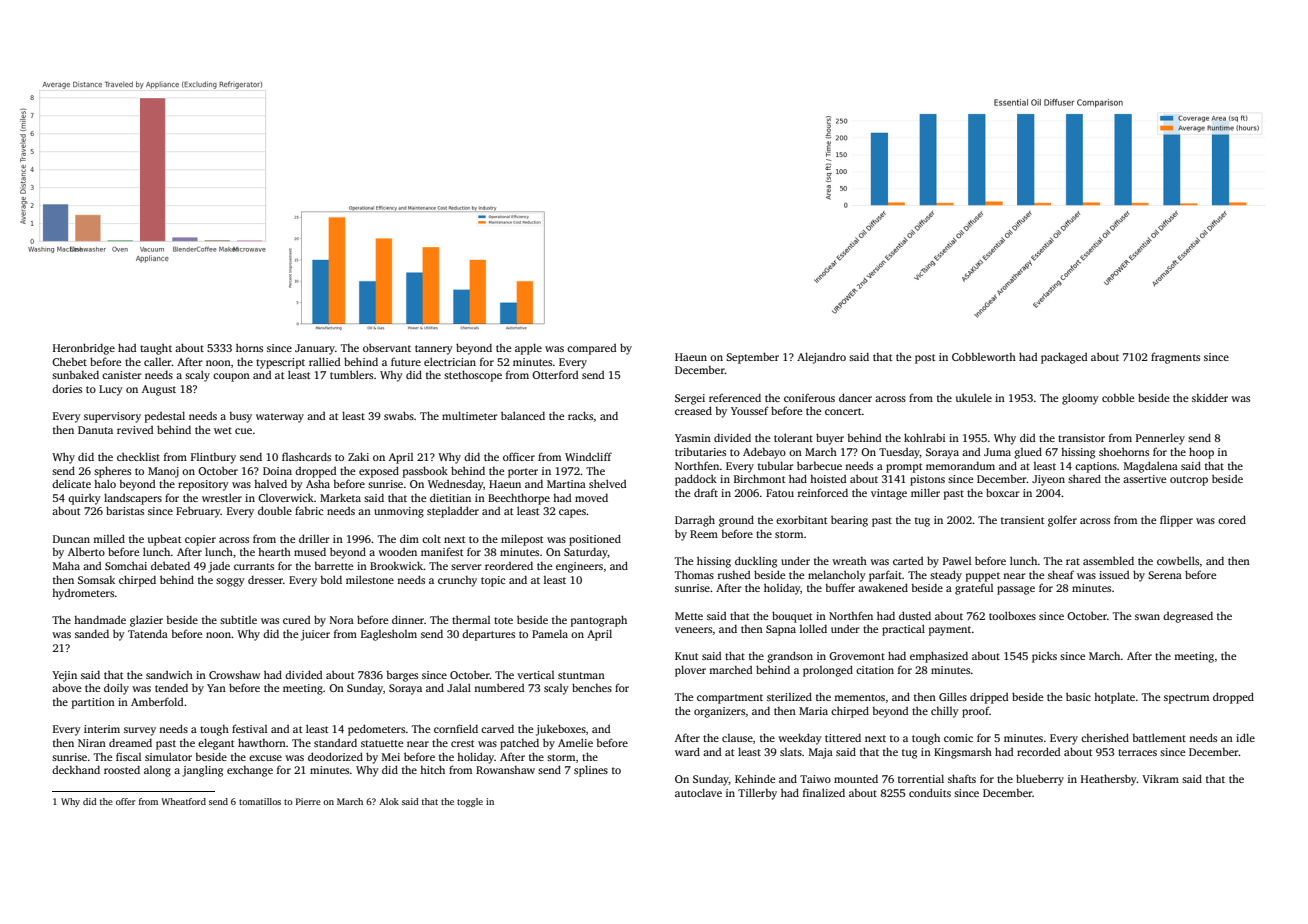 The width and height of the document is (1308, 924). What do you see at coordinates (790, 657) in the document?
I see `grandson` at bounding box center [790, 657].
